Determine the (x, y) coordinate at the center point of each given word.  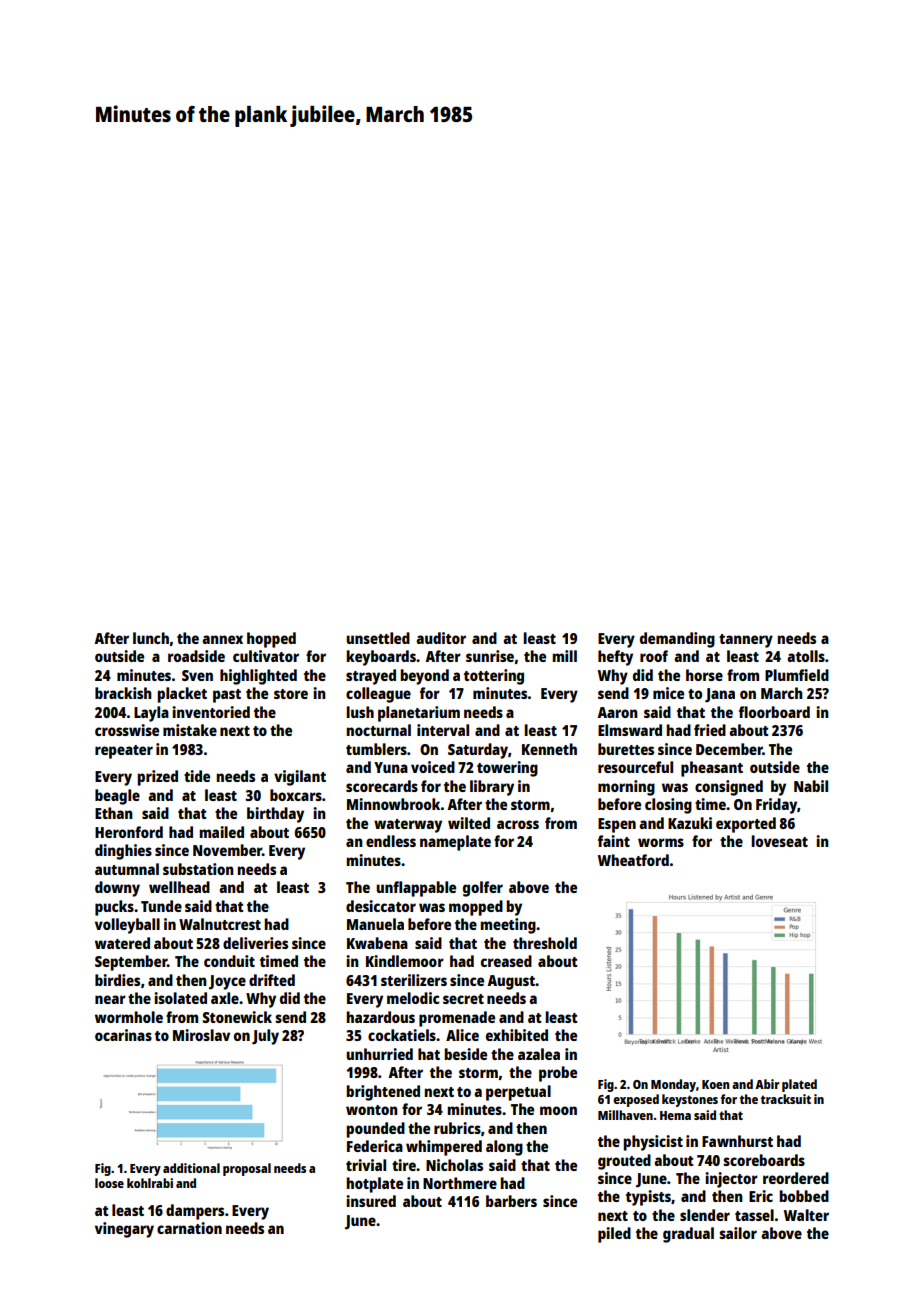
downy (117, 889)
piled (614, 1235)
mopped (476, 908)
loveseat (779, 841)
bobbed (804, 1196)
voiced (433, 767)
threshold (545, 943)
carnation (189, 1228)
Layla (151, 714)
